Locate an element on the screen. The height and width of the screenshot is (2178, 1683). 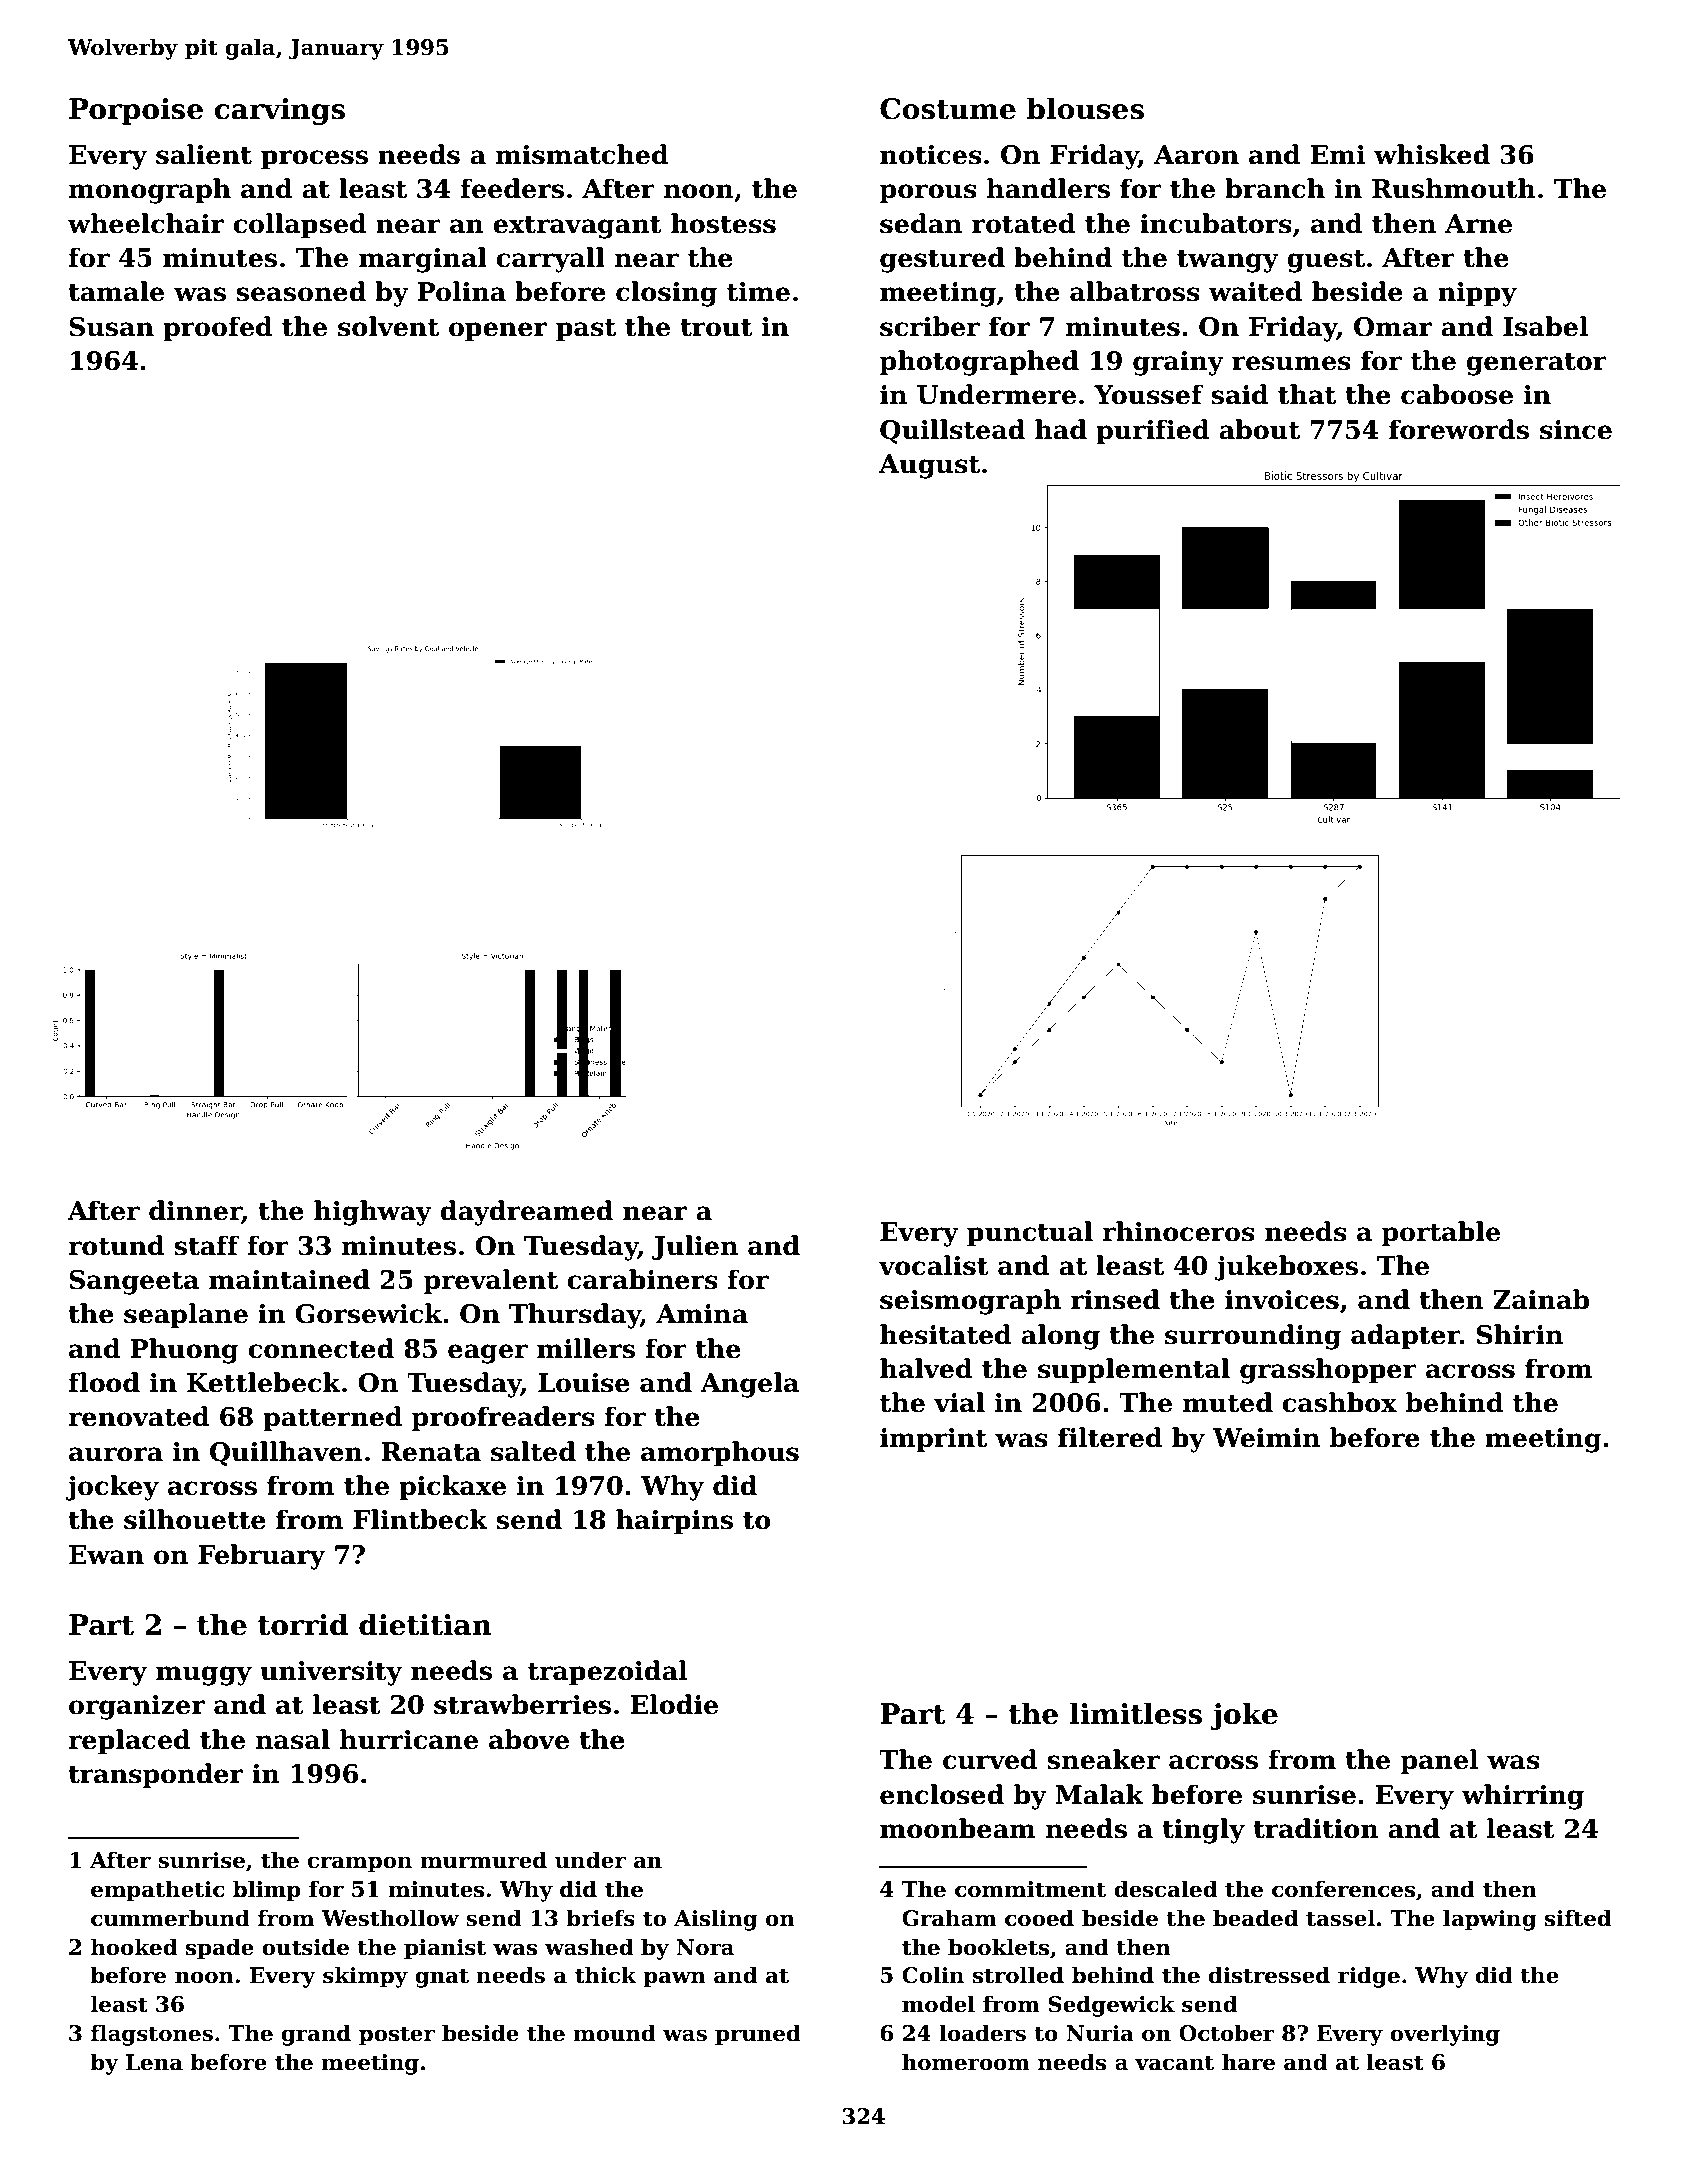
ridge is located at coordinates (1369, 1977).
